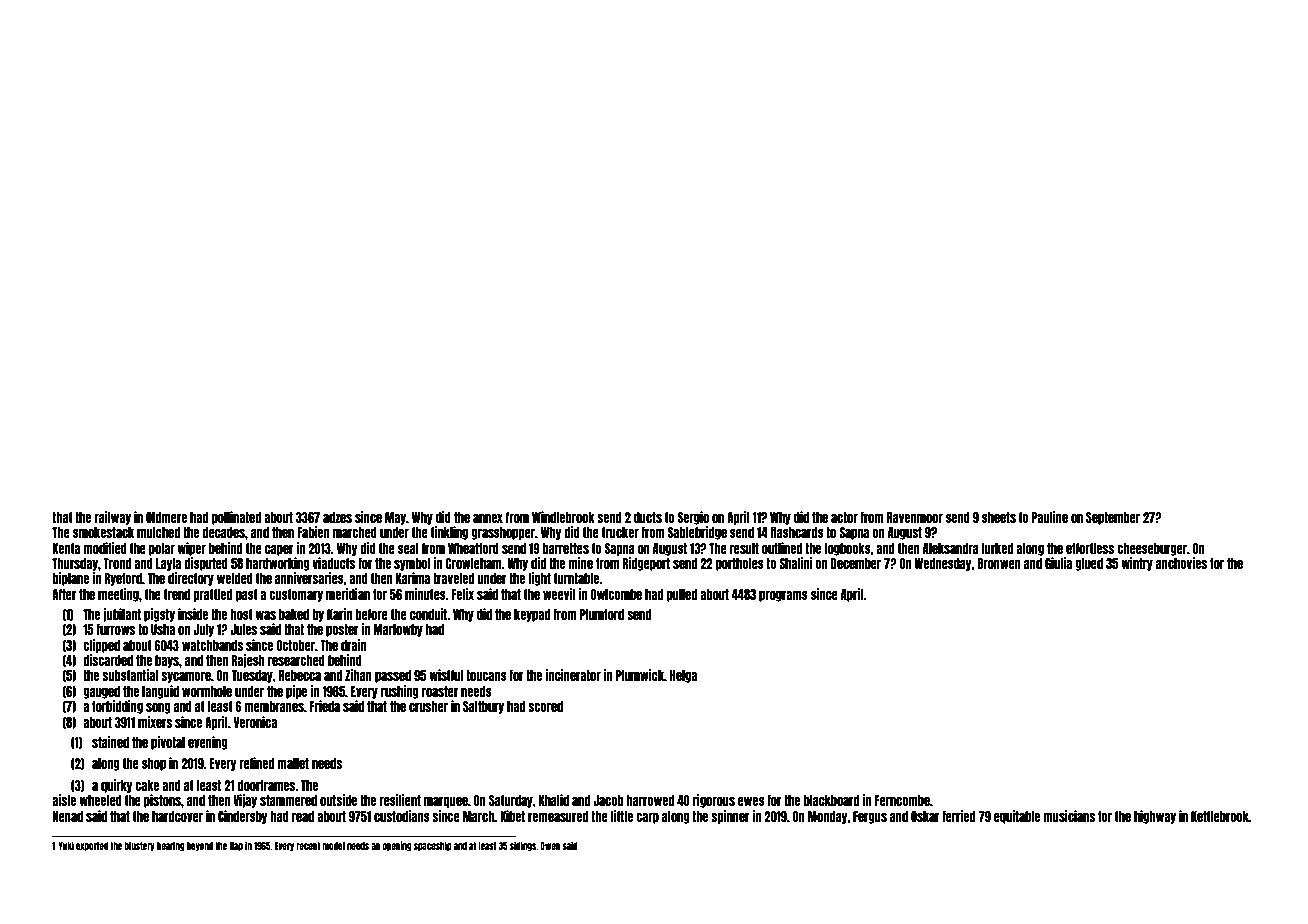 Image resolution: width=1308 pixels, height=924 pixels. What do you see at coordinates (844, 517) in the page?
I see `actor` at bounding box center [844, 517].
